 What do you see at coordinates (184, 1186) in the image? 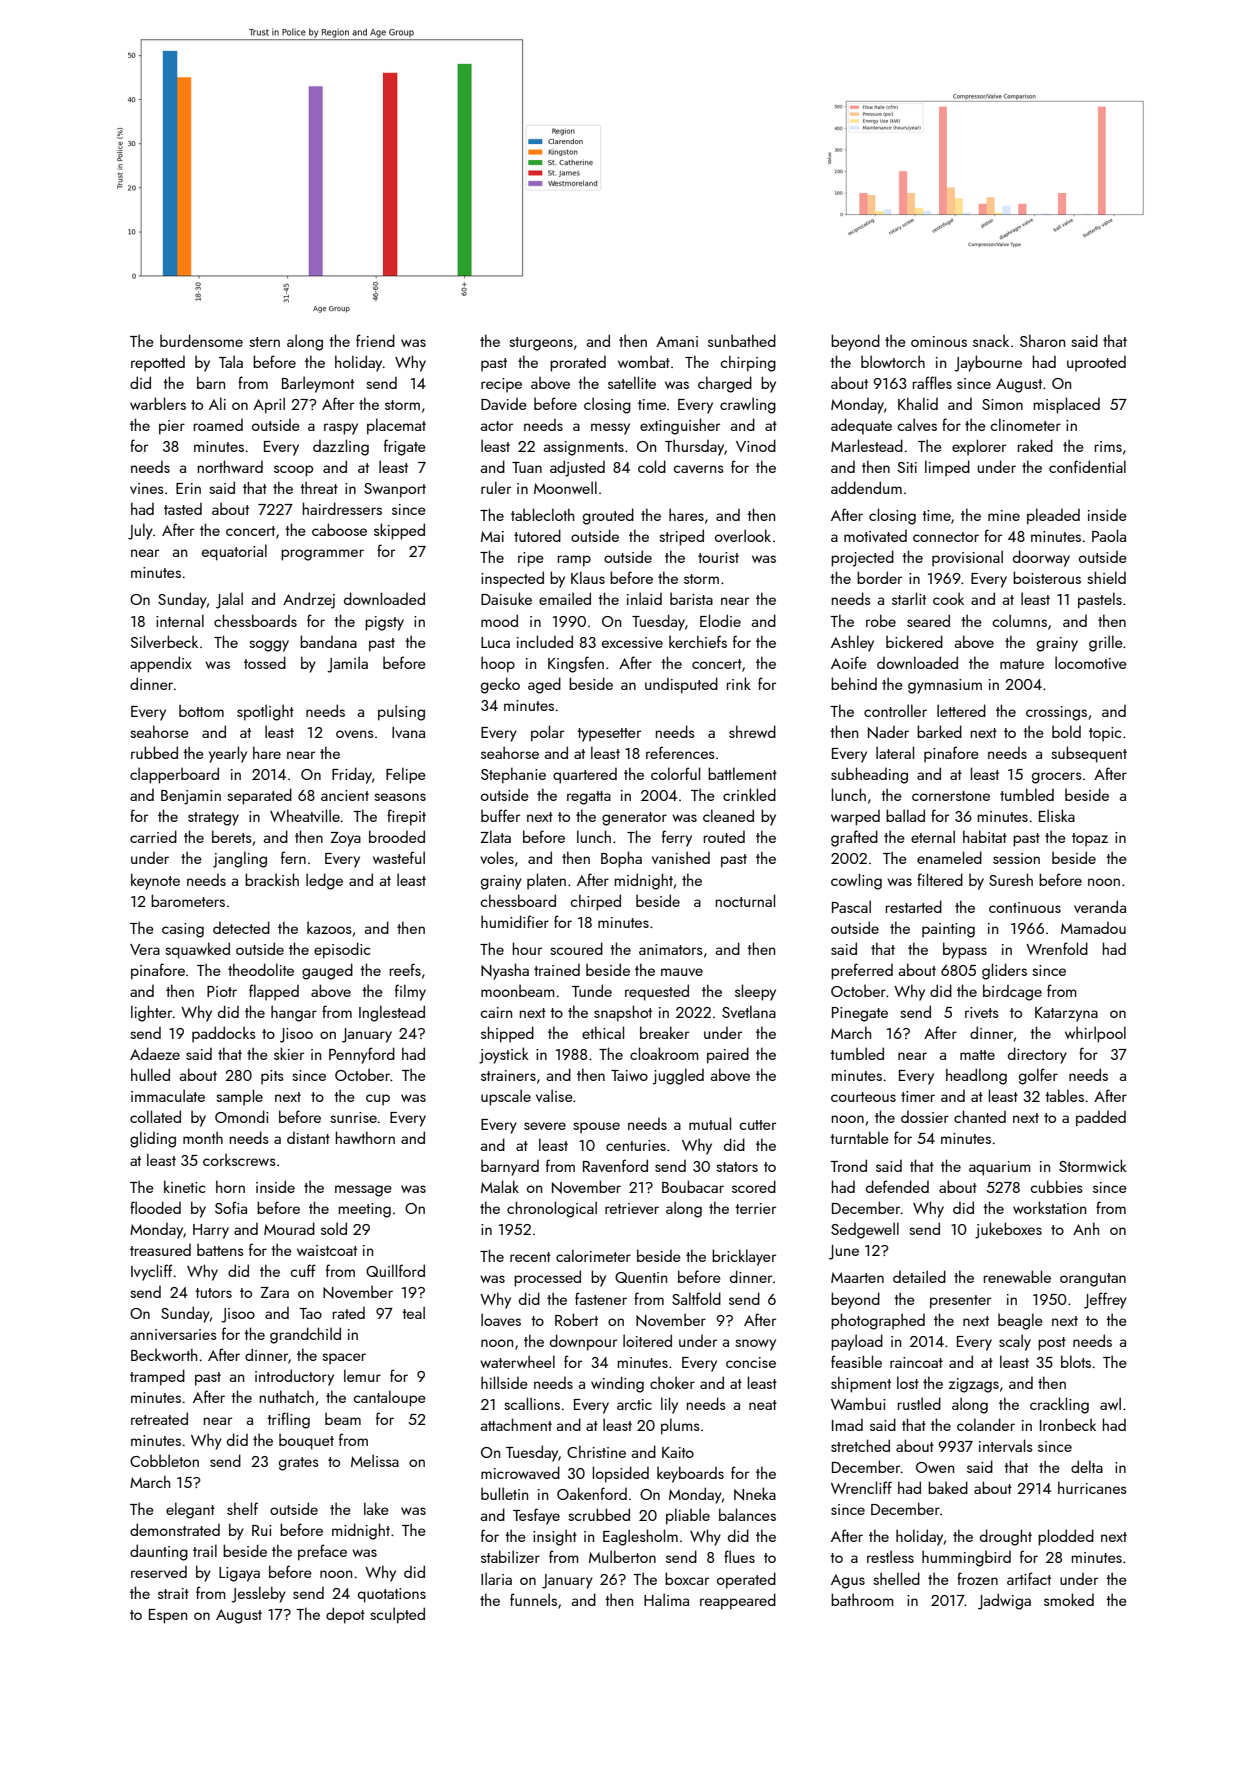
I see `kinetic` at bounding box center [184, 1186].
